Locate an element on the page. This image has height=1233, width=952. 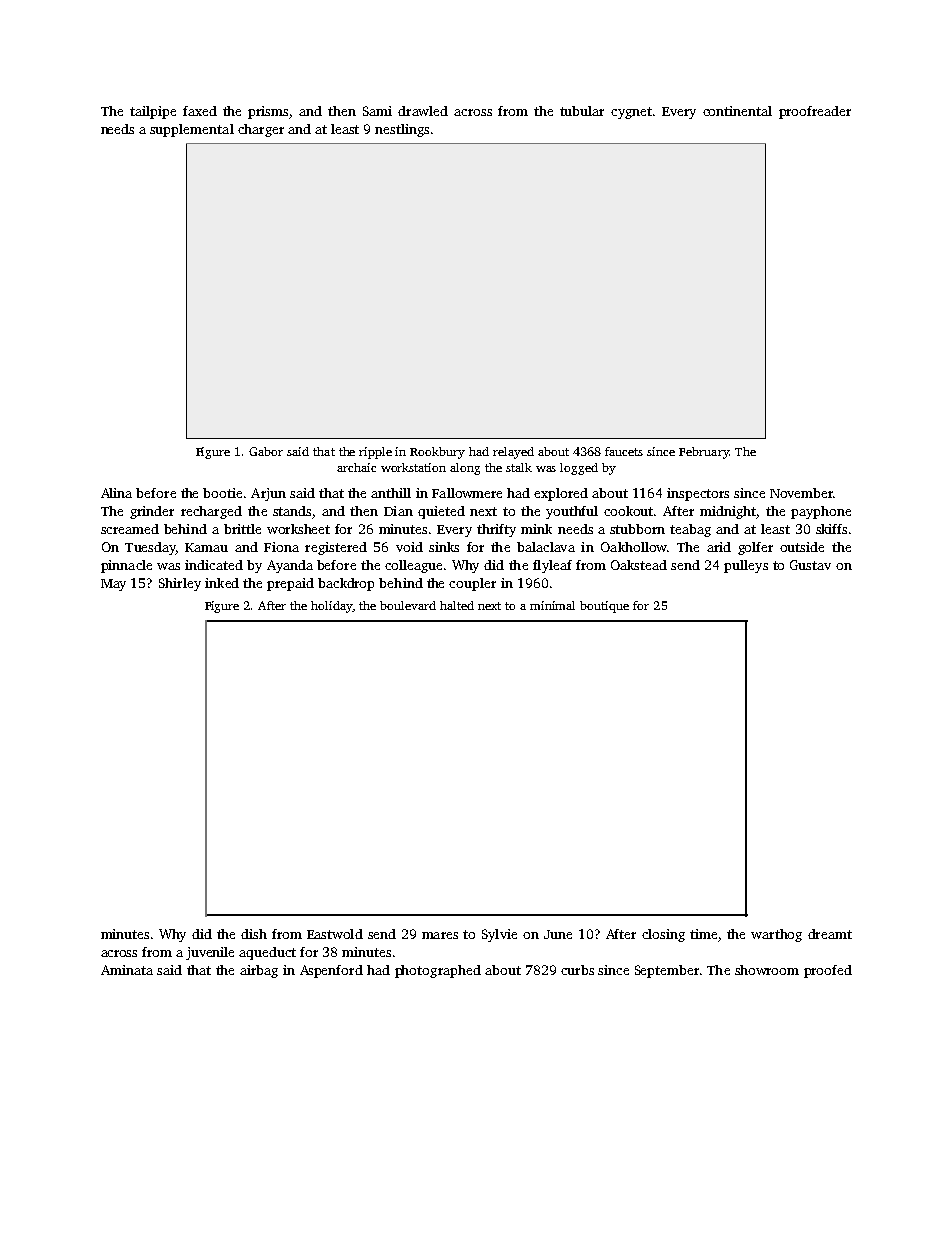
faucets is located at coordinates (624, 451).
